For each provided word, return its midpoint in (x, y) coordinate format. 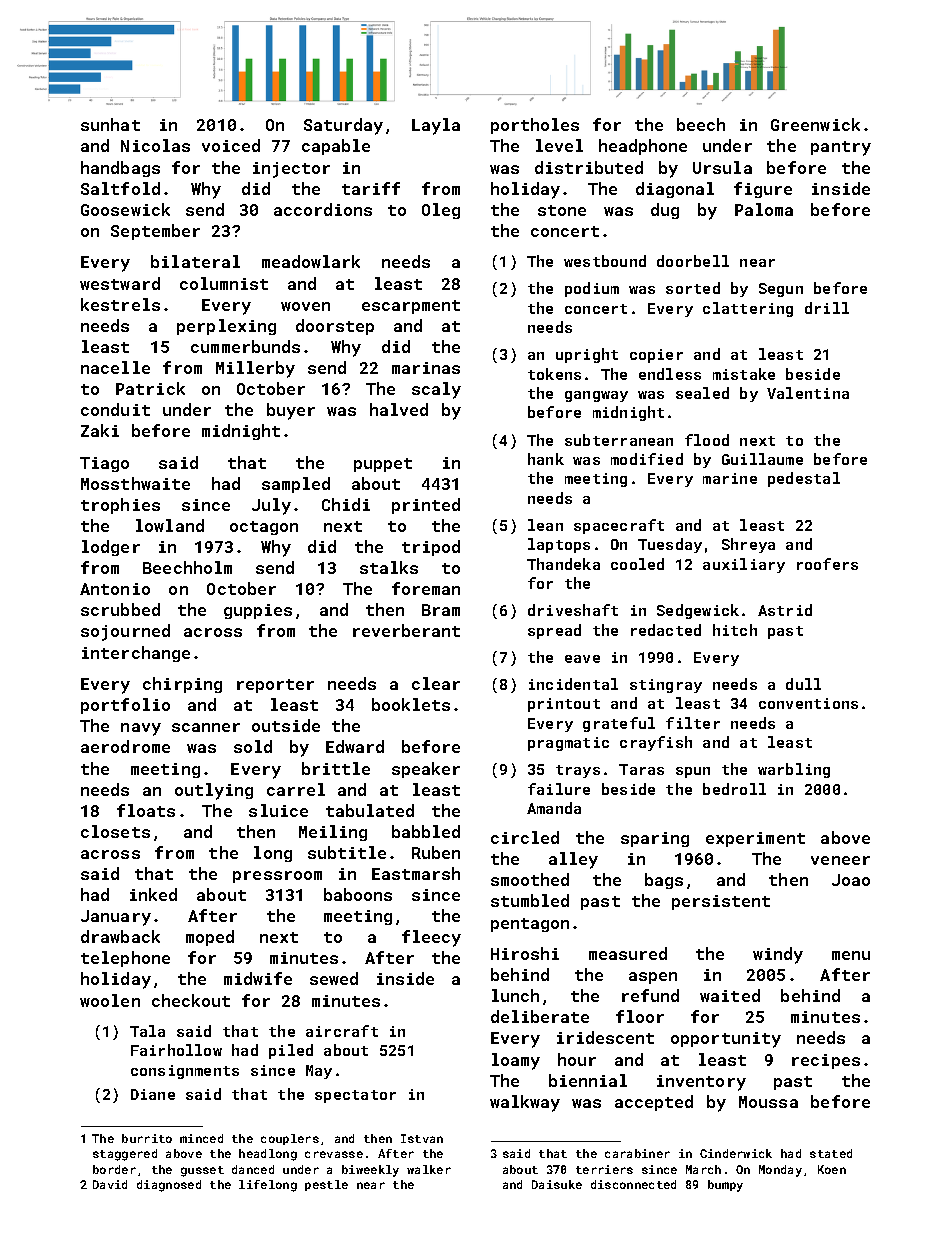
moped (210, 938)
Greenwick (815, 124)
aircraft (342, 1031)
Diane (153, 1094)
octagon (264, 528)
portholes (535, 126)
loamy (516, 1061)
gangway (596, 396)
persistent (721, 902)
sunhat (110, 124)
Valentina (808, 393)
